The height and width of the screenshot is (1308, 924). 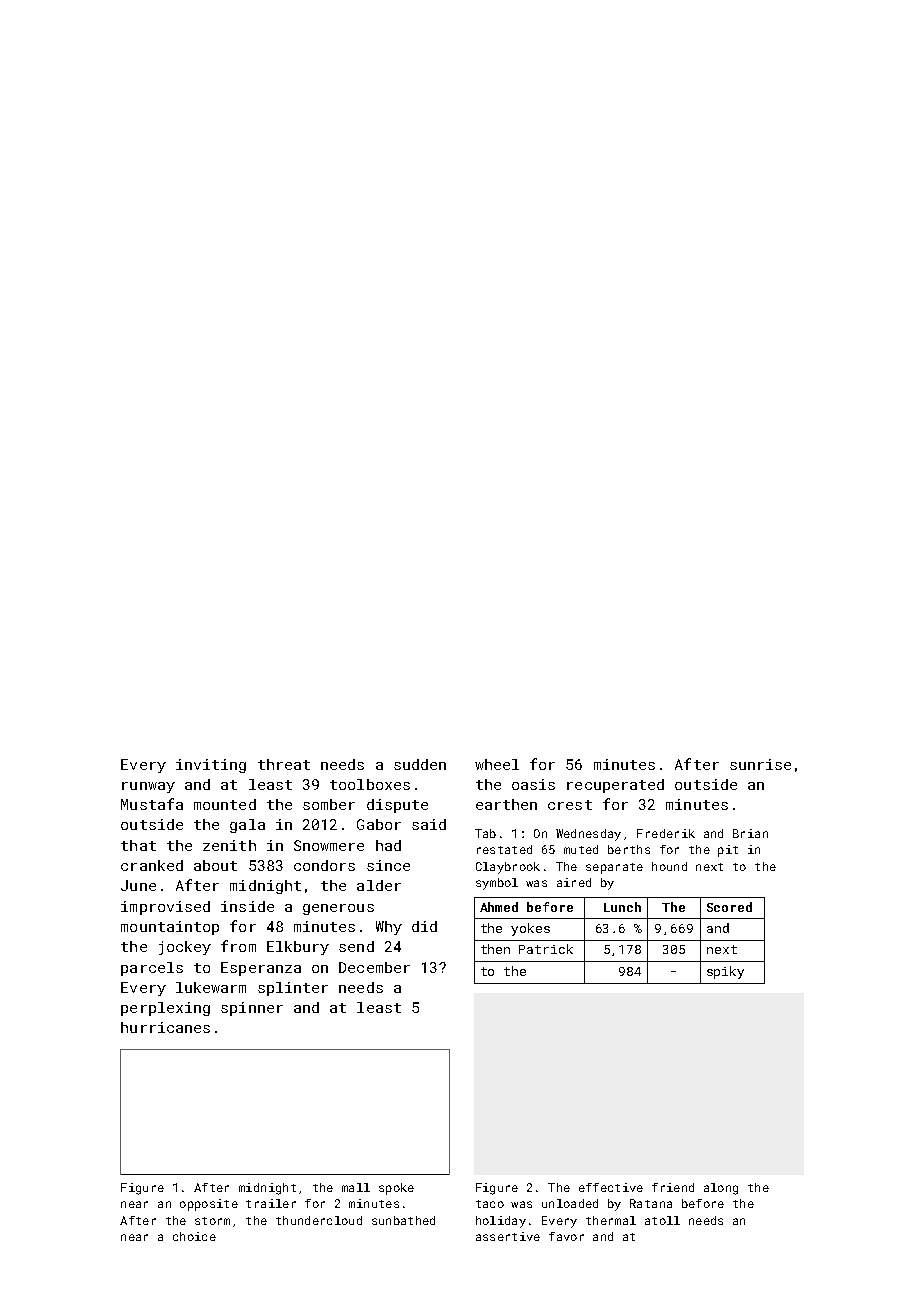 I want to click on assertive, so click(x=508, y=1236).
